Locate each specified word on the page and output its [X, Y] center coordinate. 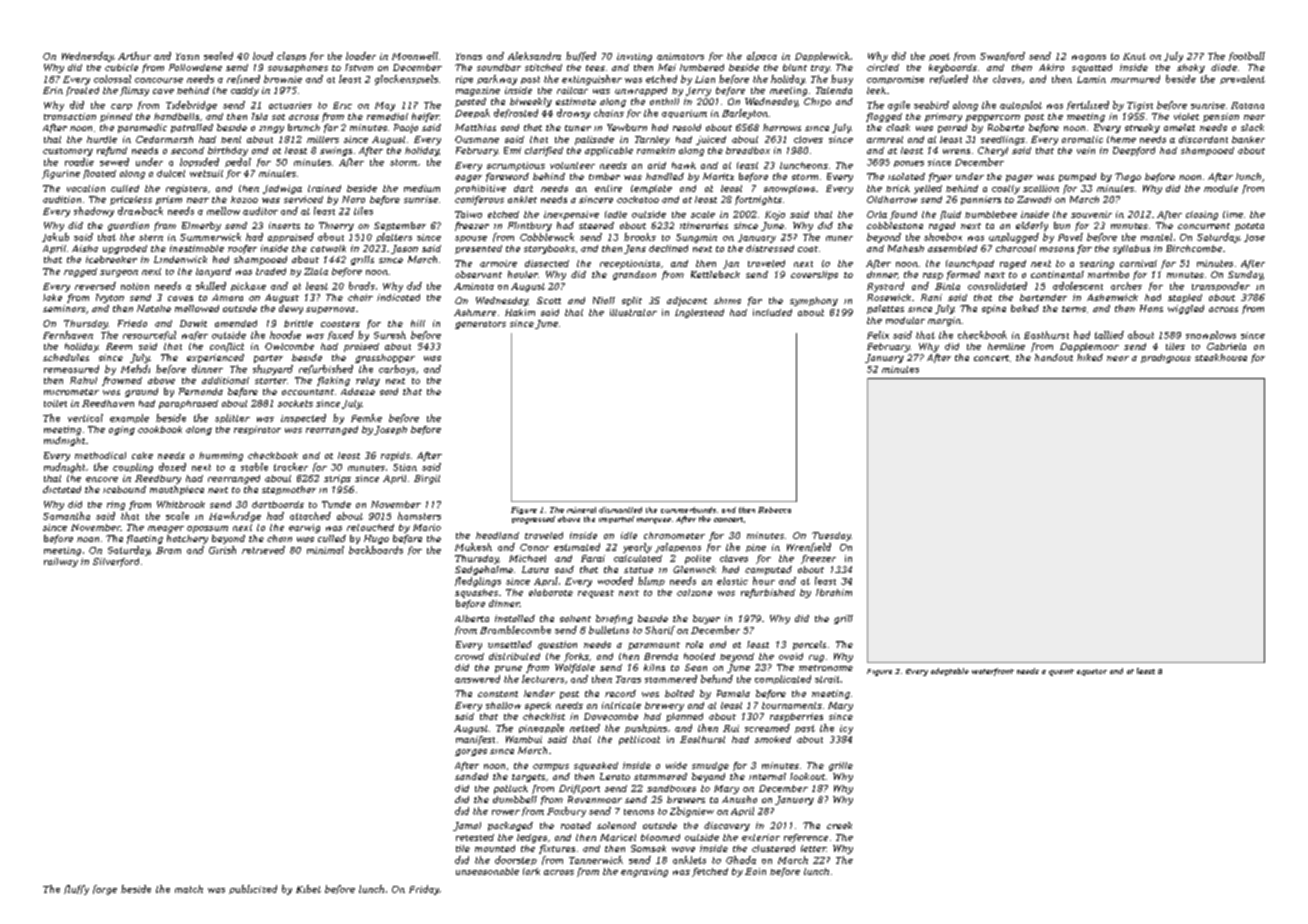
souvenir [1091, 214]
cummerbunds [688, 510]
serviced [303, 199]
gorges [471, 752]
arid [657, 165]
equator [1092, 672]
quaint [1061, 672]
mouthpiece [177, 490]
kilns [654, 667]
